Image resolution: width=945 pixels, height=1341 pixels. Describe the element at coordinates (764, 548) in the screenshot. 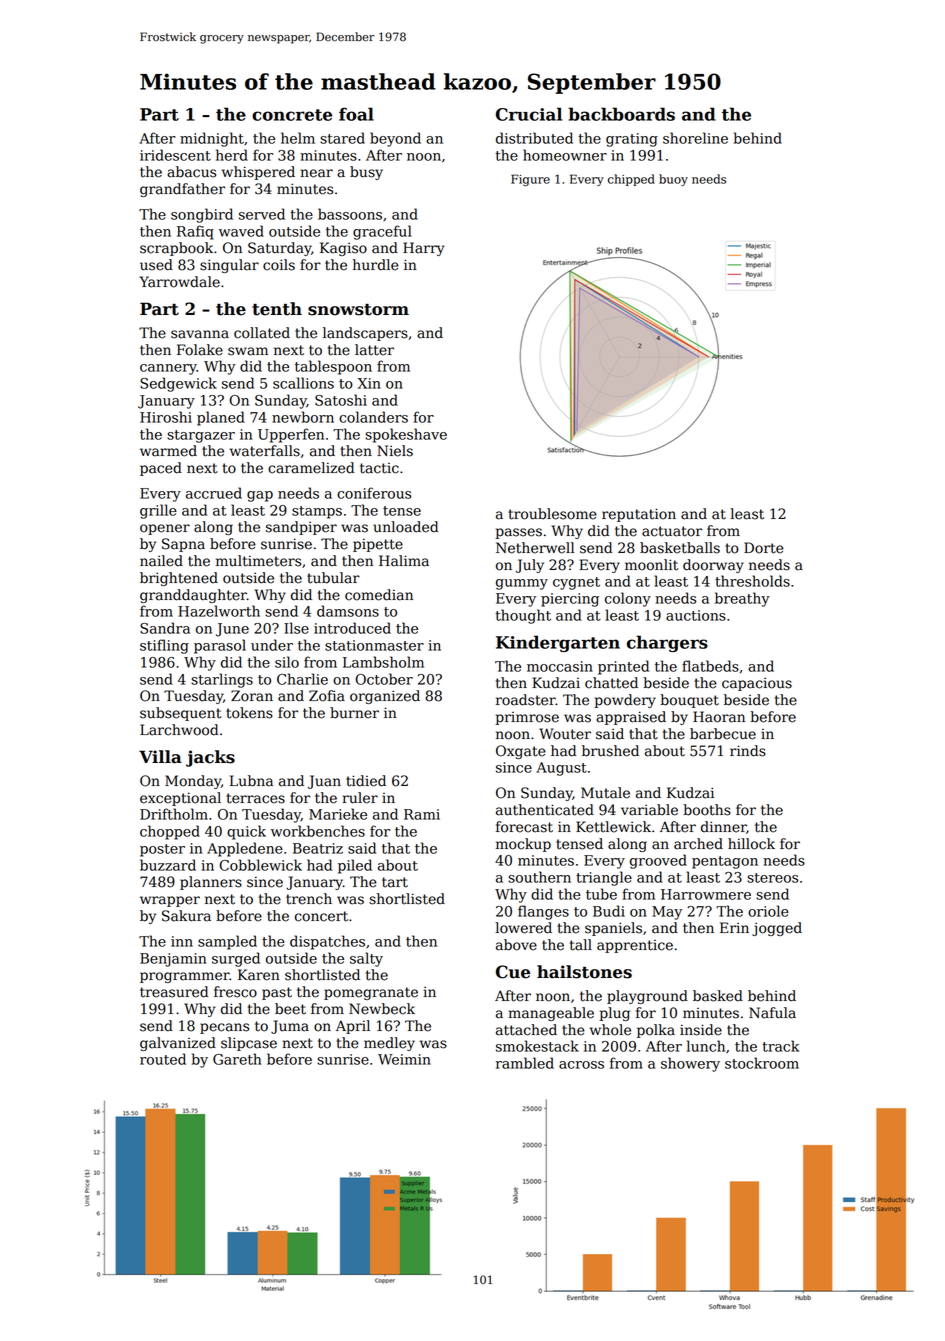

I see `Dorte` at that location.
